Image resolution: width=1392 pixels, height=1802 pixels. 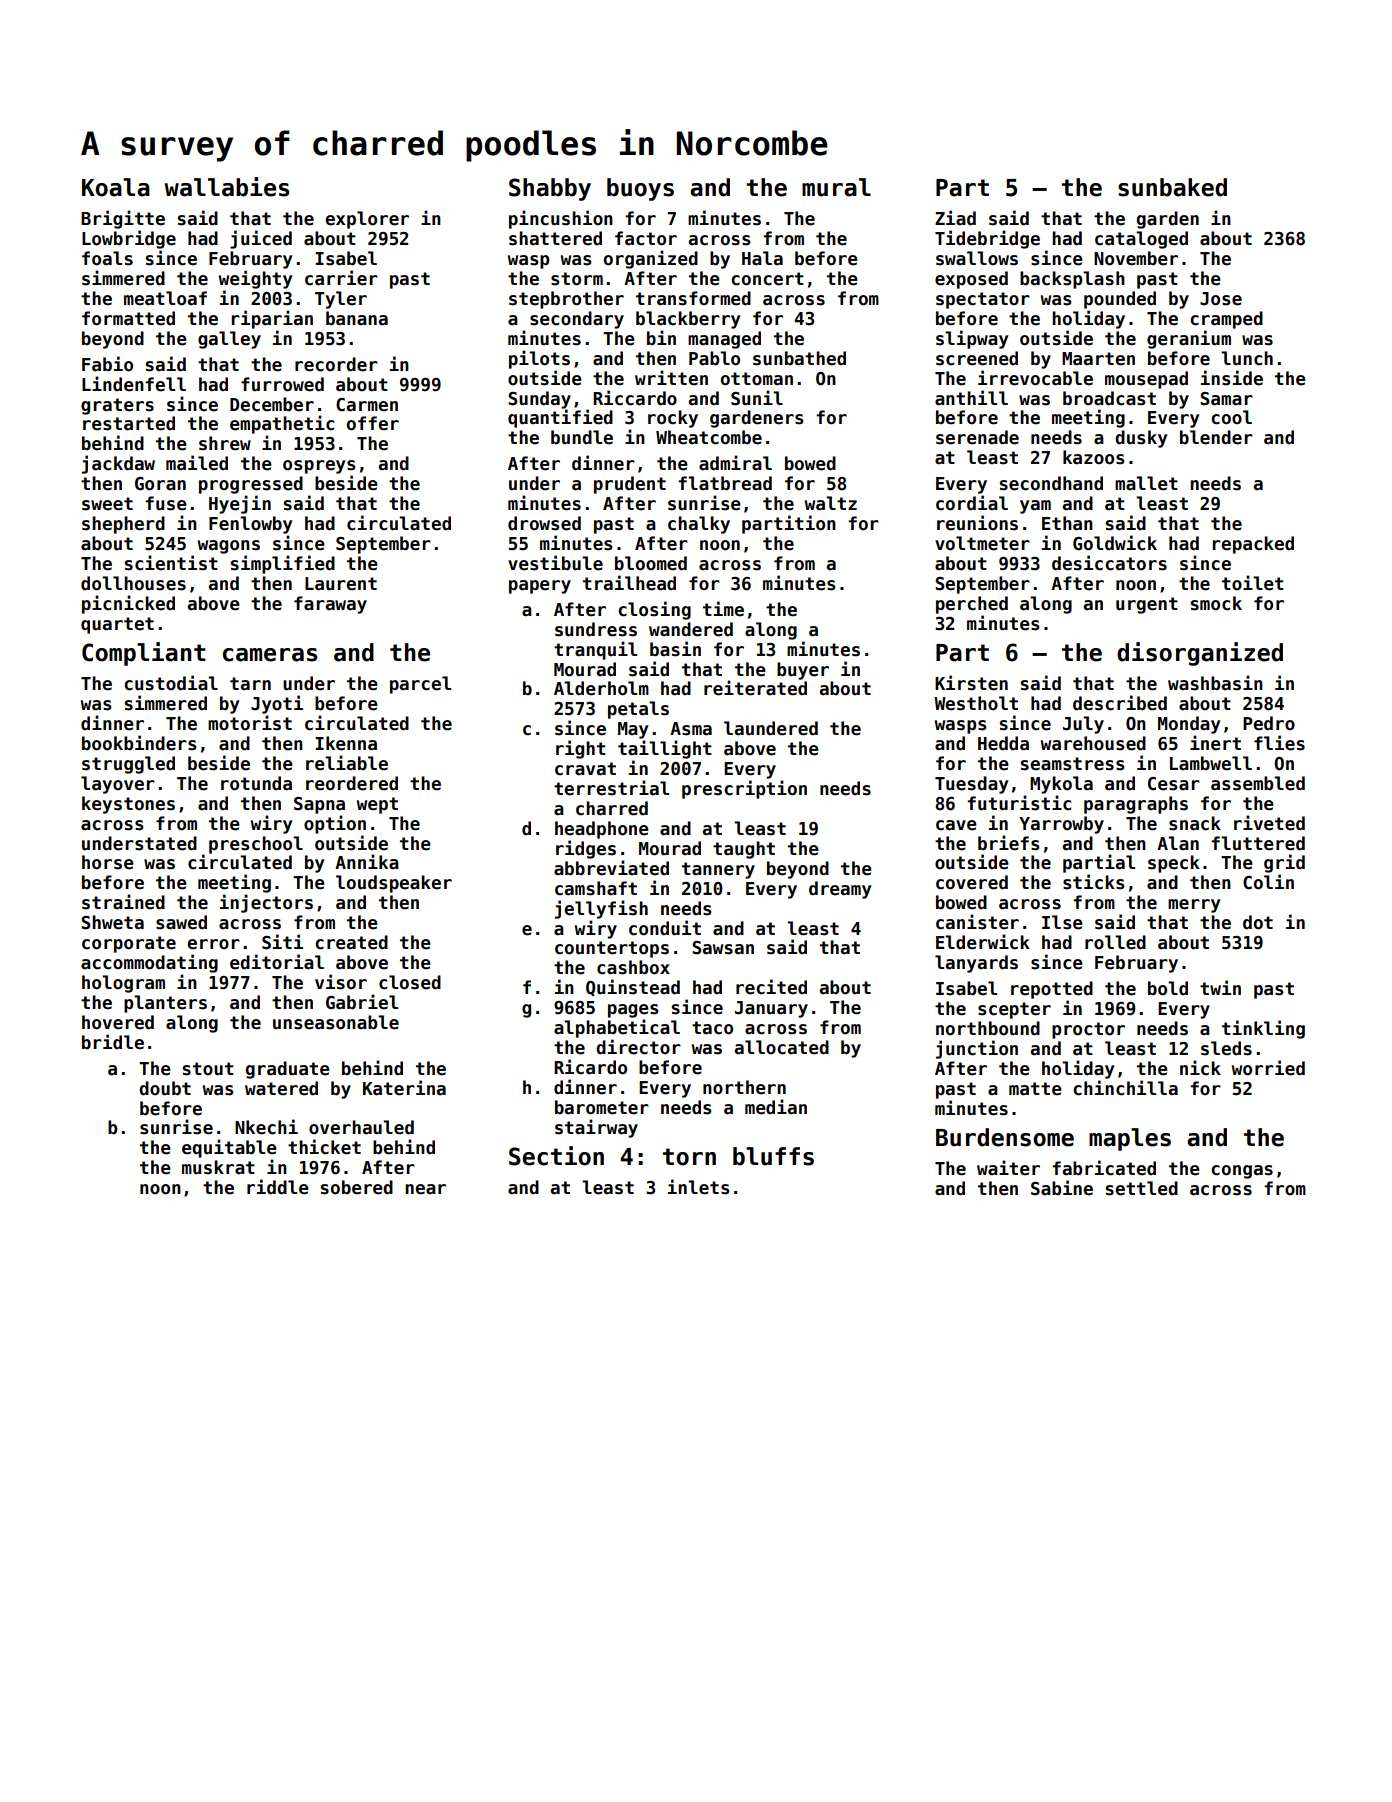 I want to click on Burdensome, so click(x=1005, y=1137).
